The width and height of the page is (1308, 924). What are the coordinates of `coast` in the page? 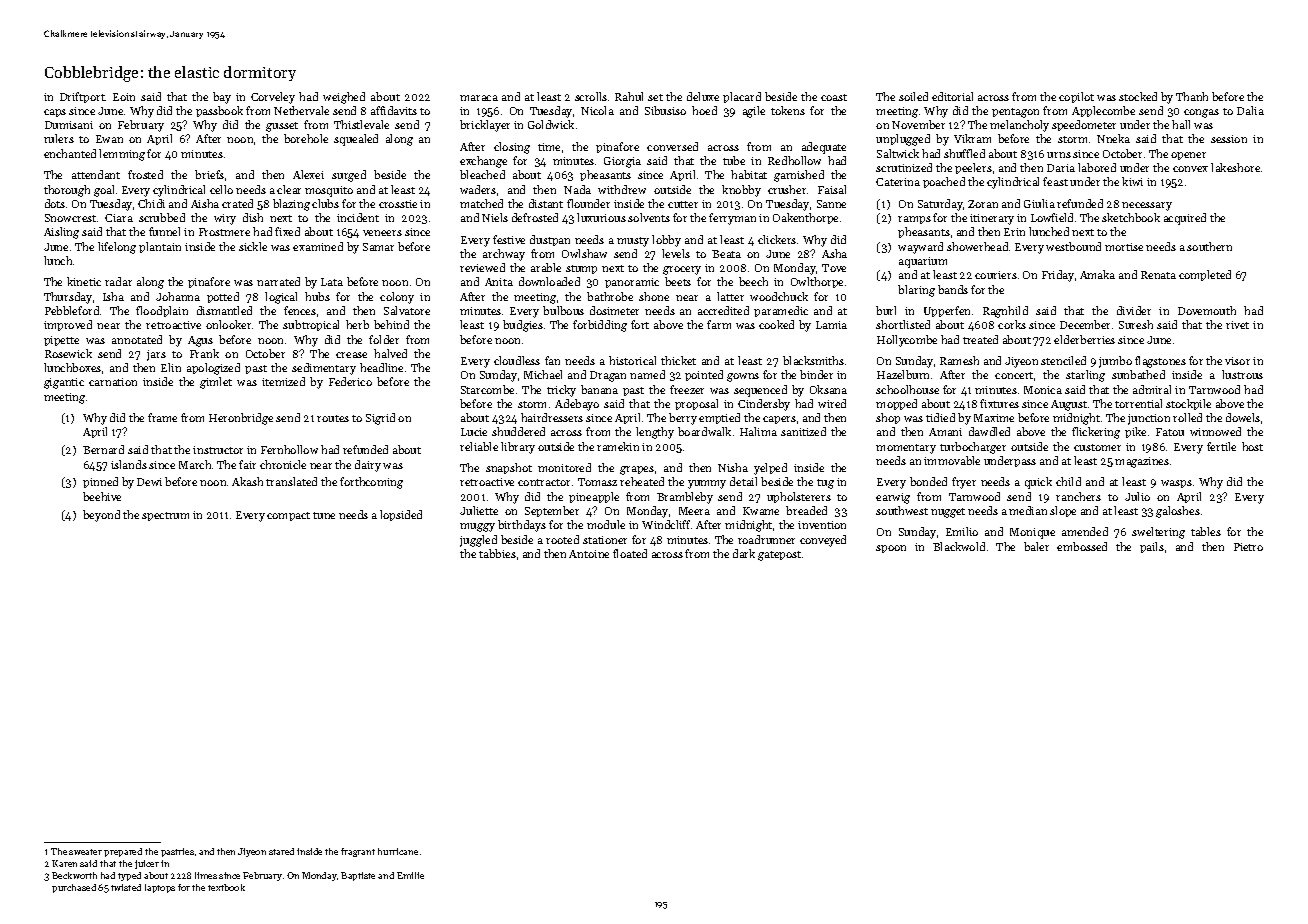 It's located at (834, 97).
